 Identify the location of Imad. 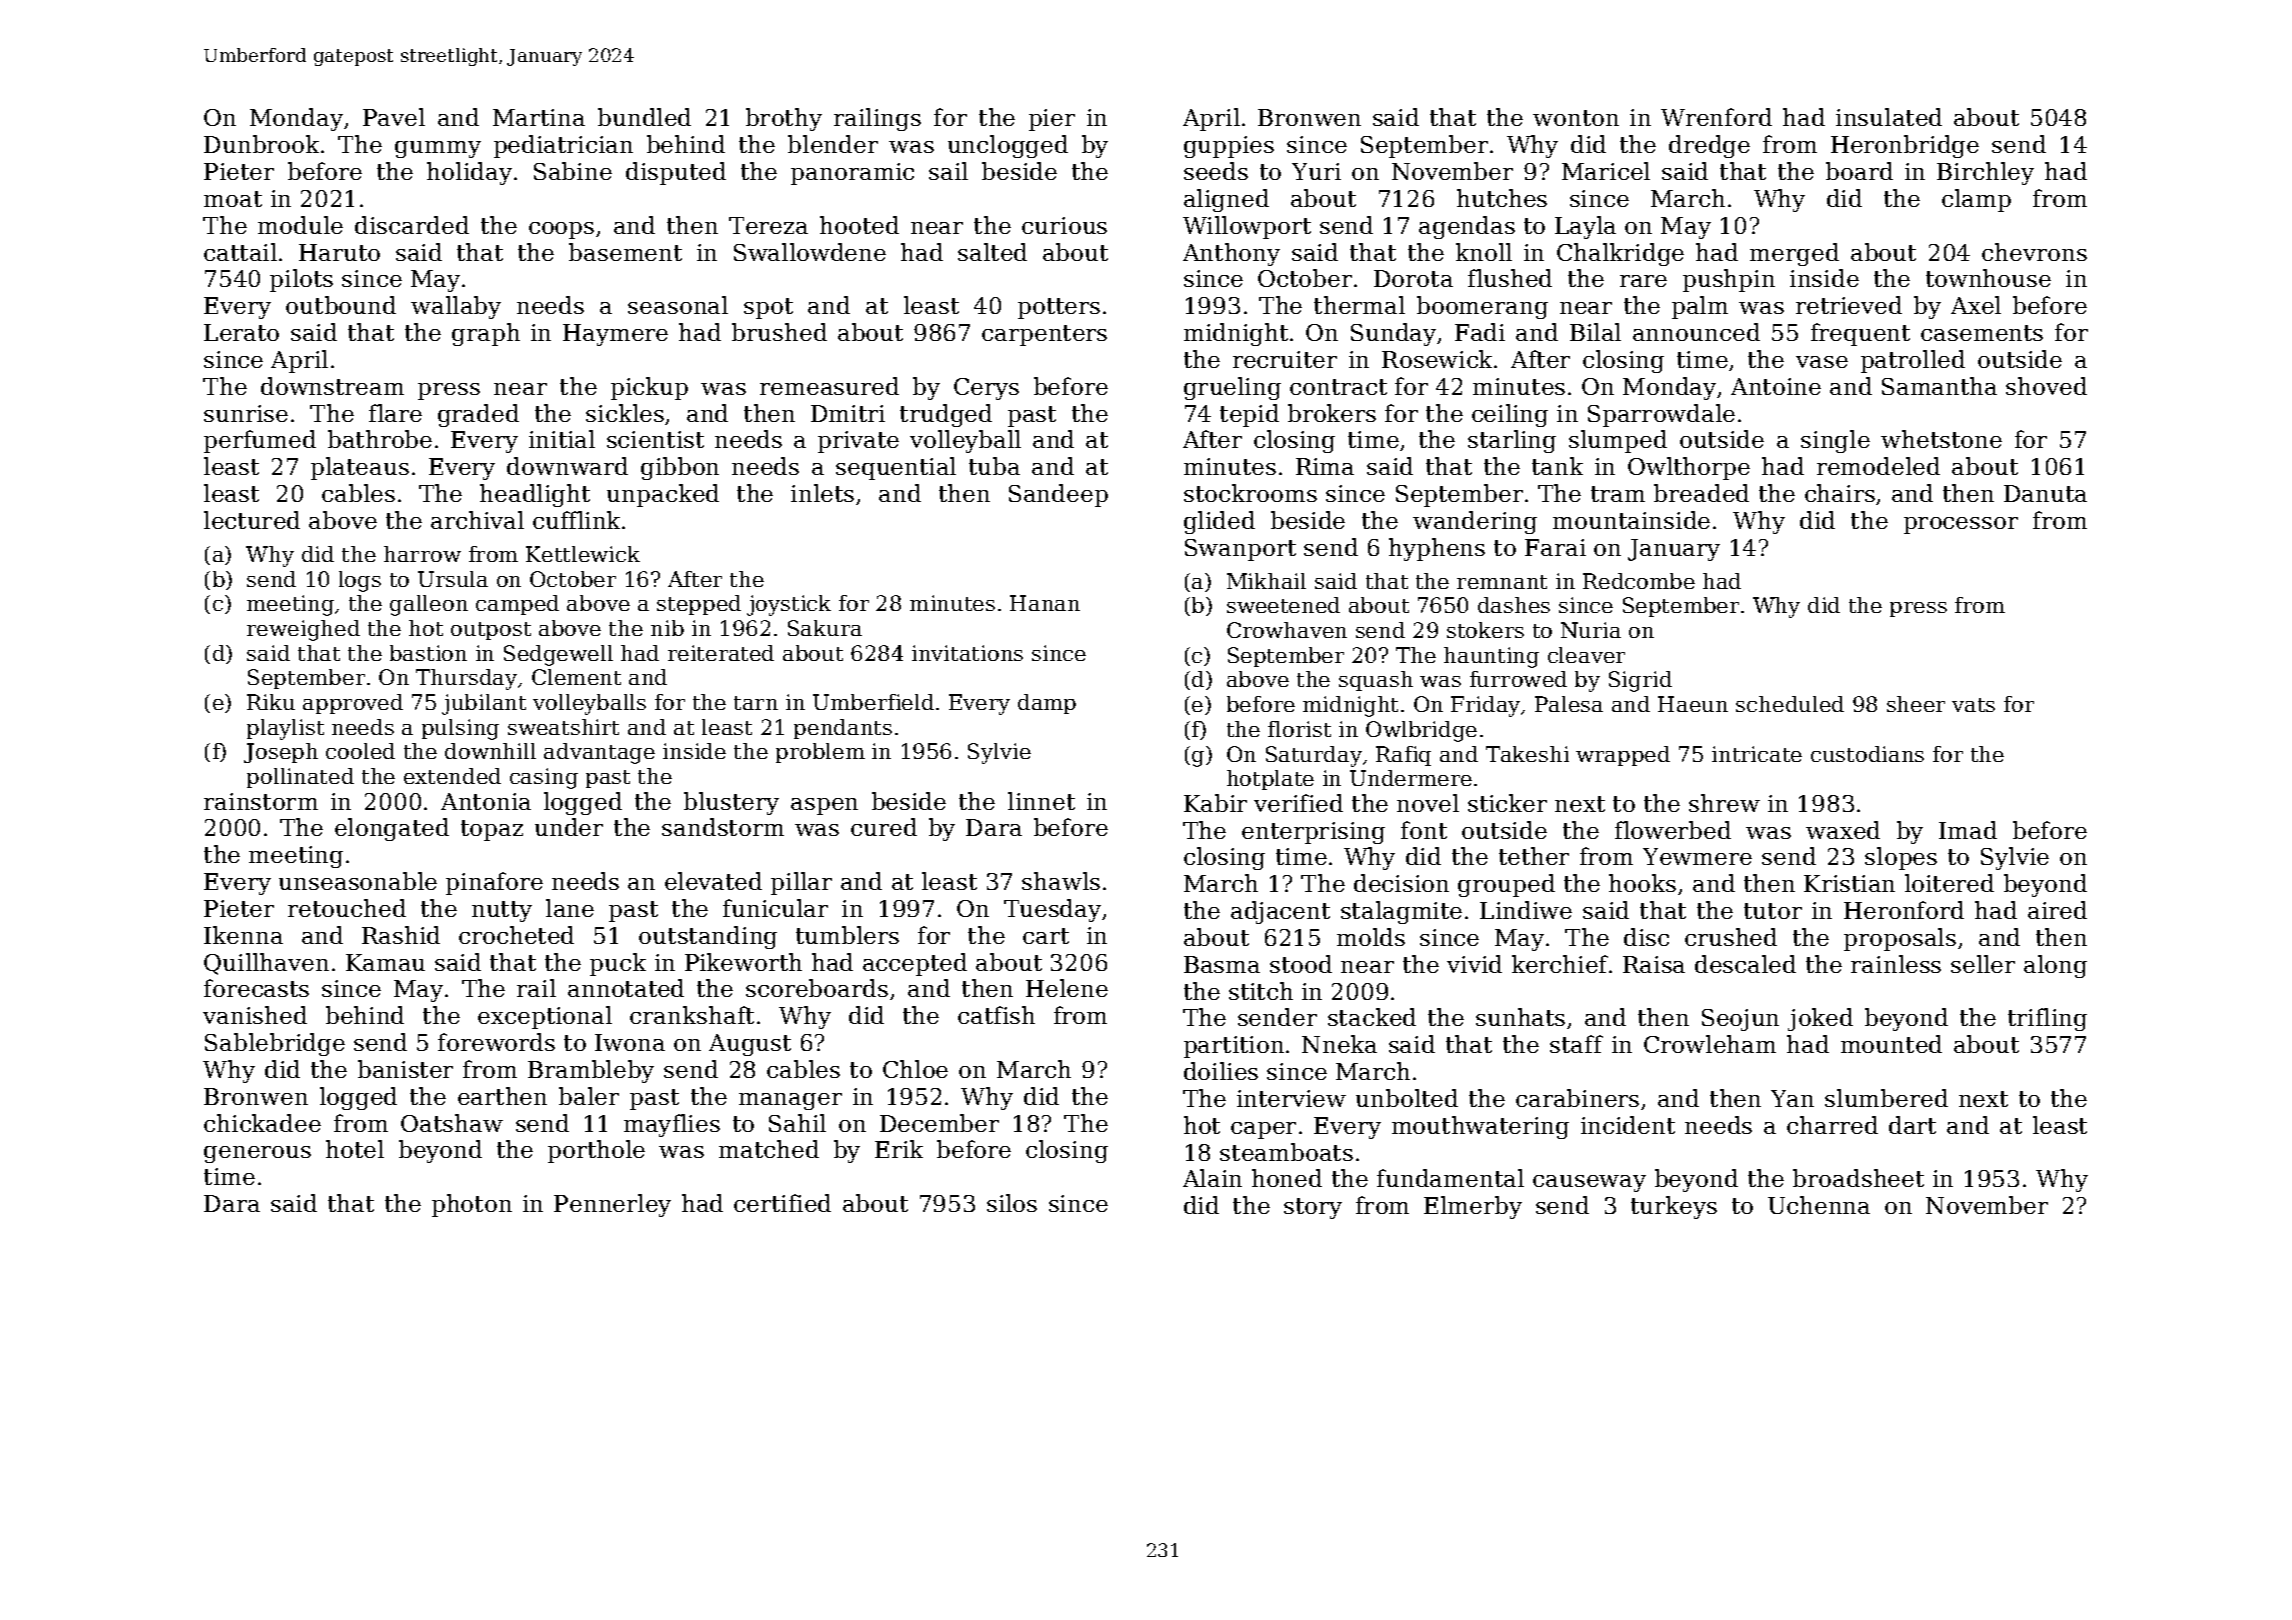
(1968, 830).
